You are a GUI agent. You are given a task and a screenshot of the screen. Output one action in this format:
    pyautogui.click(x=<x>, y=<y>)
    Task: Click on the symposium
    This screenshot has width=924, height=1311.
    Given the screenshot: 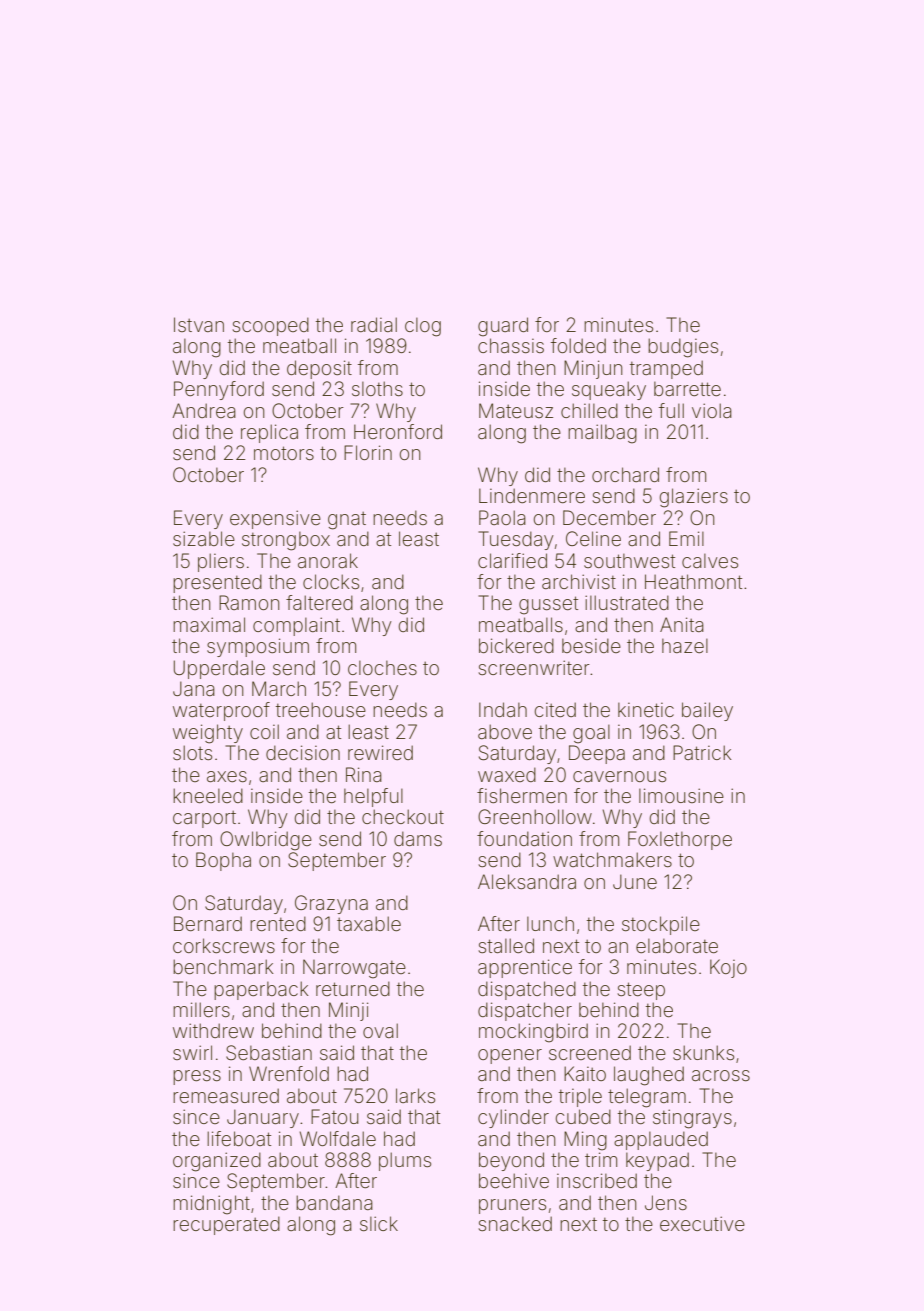 What is the action you would take?
    pyautogui.click(x=258, y=647)
